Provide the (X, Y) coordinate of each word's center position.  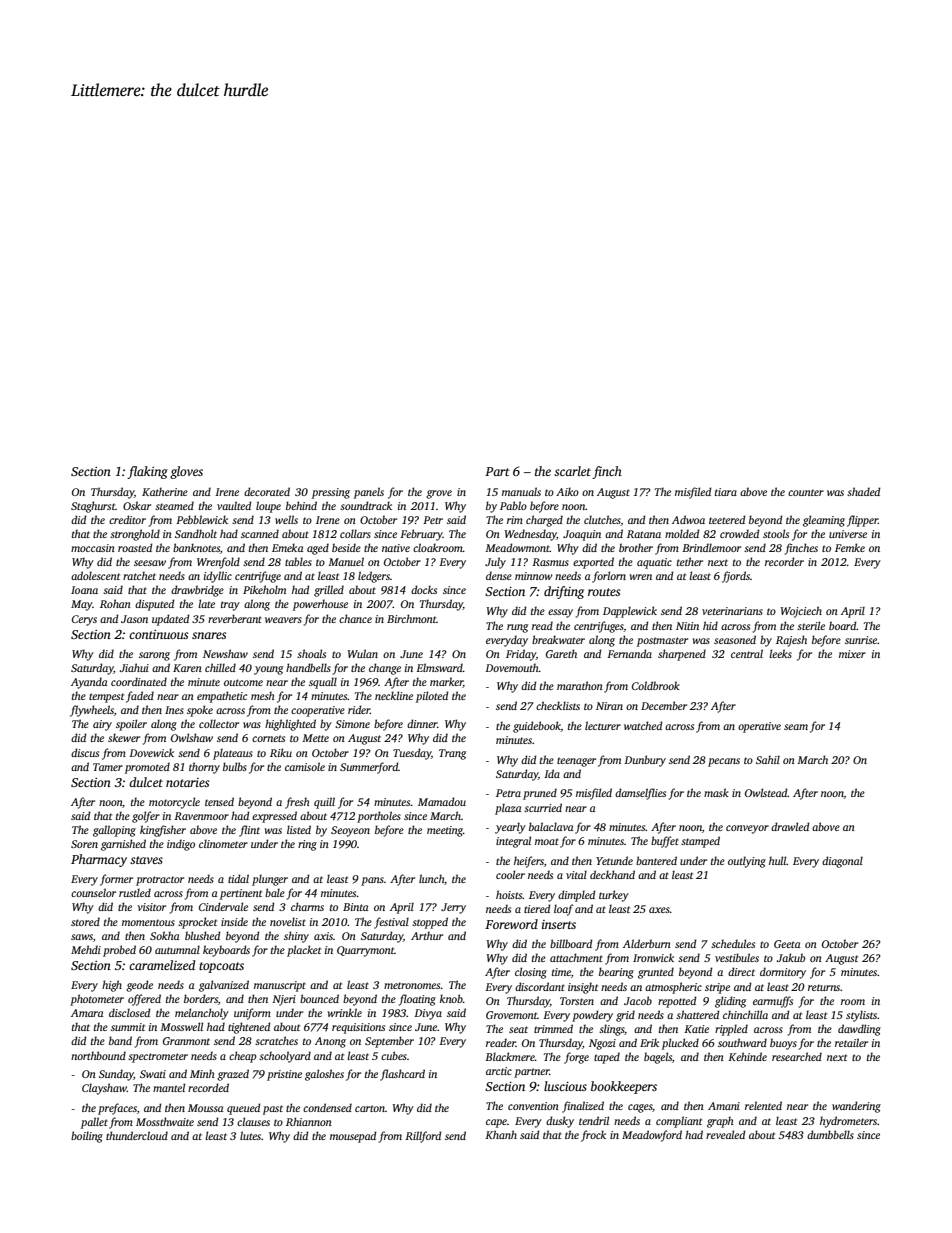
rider (359, 709)
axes (659, 910)
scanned (260, 533)
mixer (852, 654)
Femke (850, 547)
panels (369, 493)
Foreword (511, 924)
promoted (147, 768)
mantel (169, 1087)
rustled (135, 892)
